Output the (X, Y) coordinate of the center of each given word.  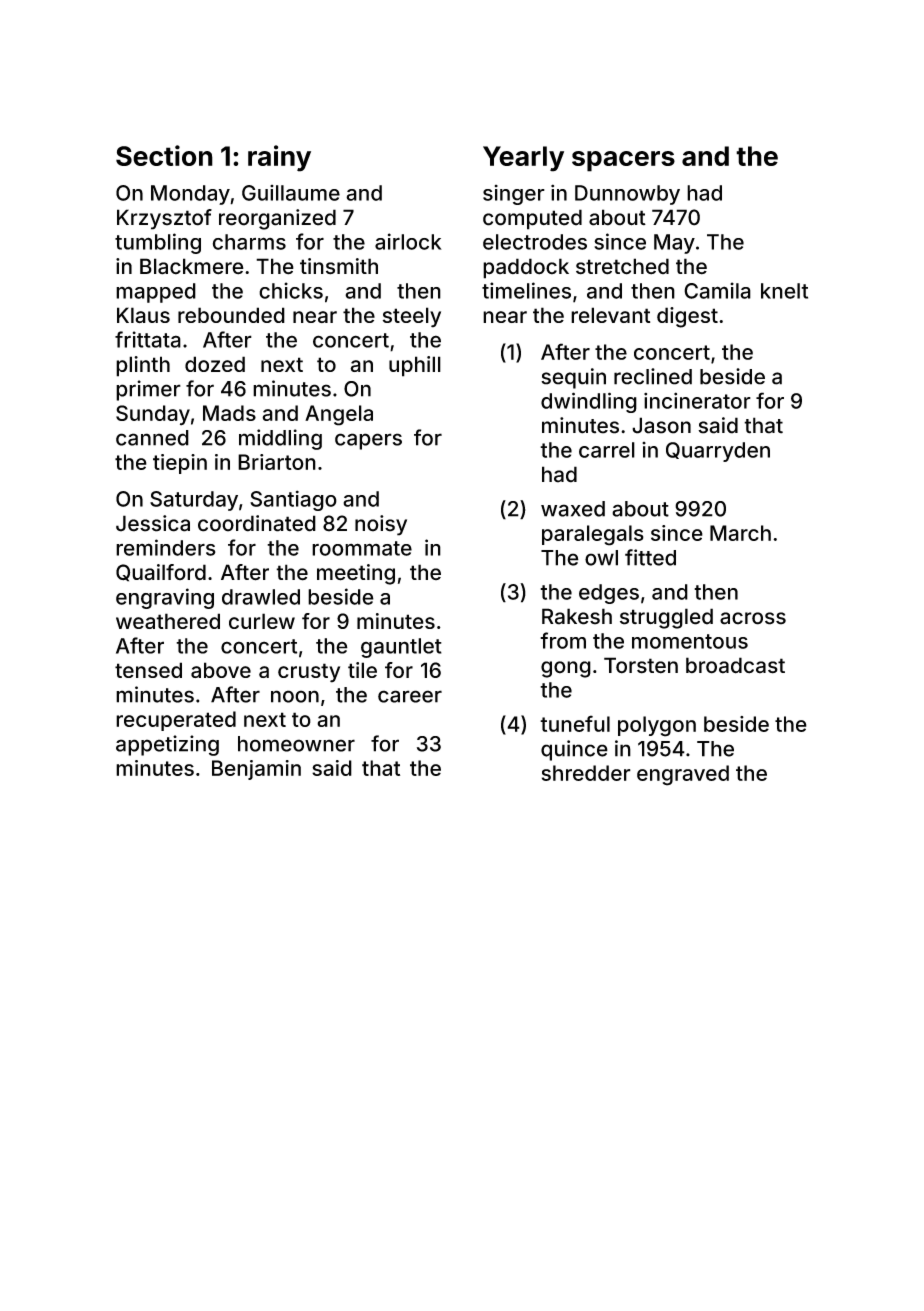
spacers (623, 161)
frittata (148, 339)
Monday (190, 195)
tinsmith (339, 266)
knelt (784, 291)
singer (514, 195)
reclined (653, 376)
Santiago (293, 500)
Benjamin (256, 770)
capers (368, 441)
